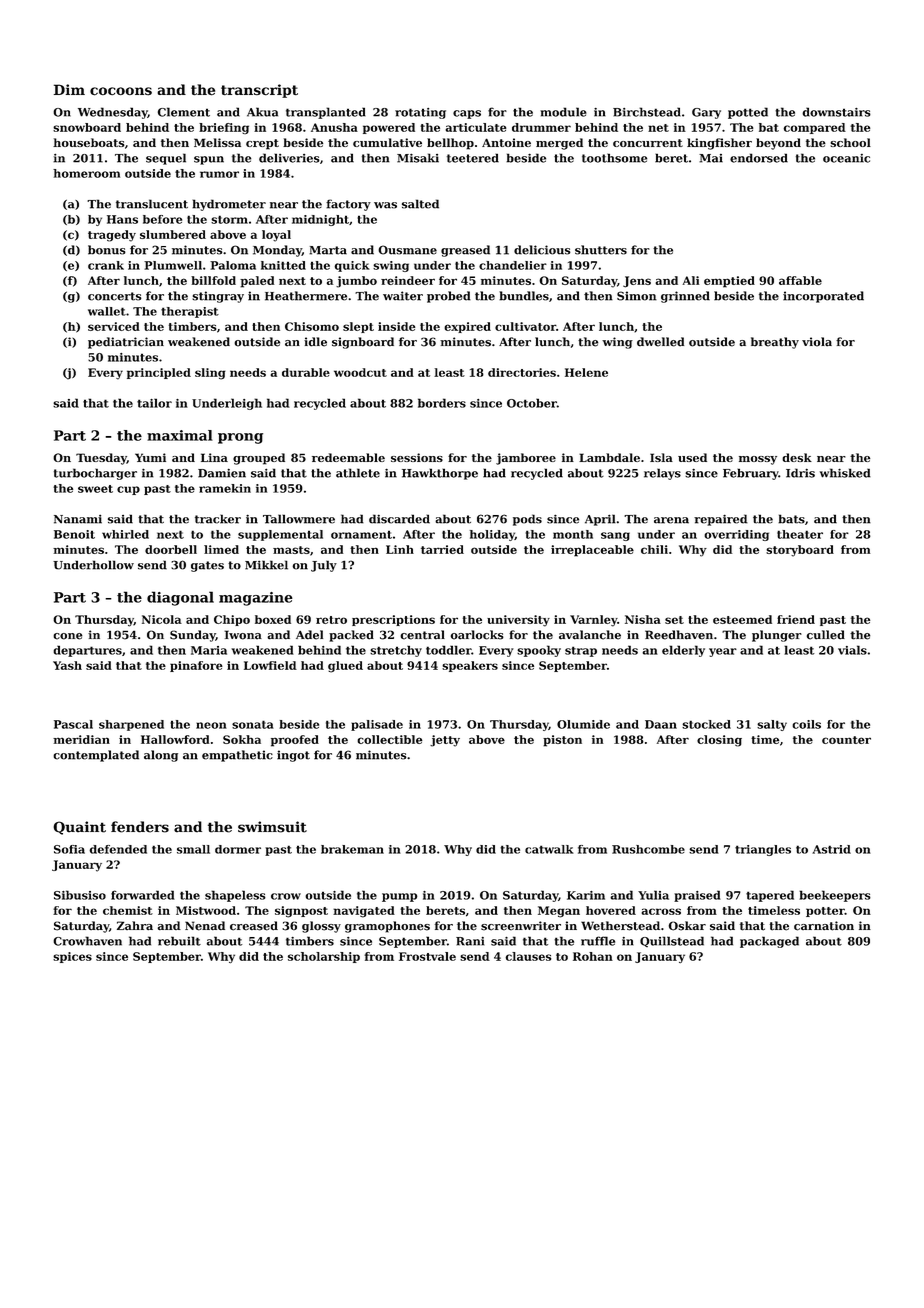  I want to click on Tuesday, so click(101, 459).
